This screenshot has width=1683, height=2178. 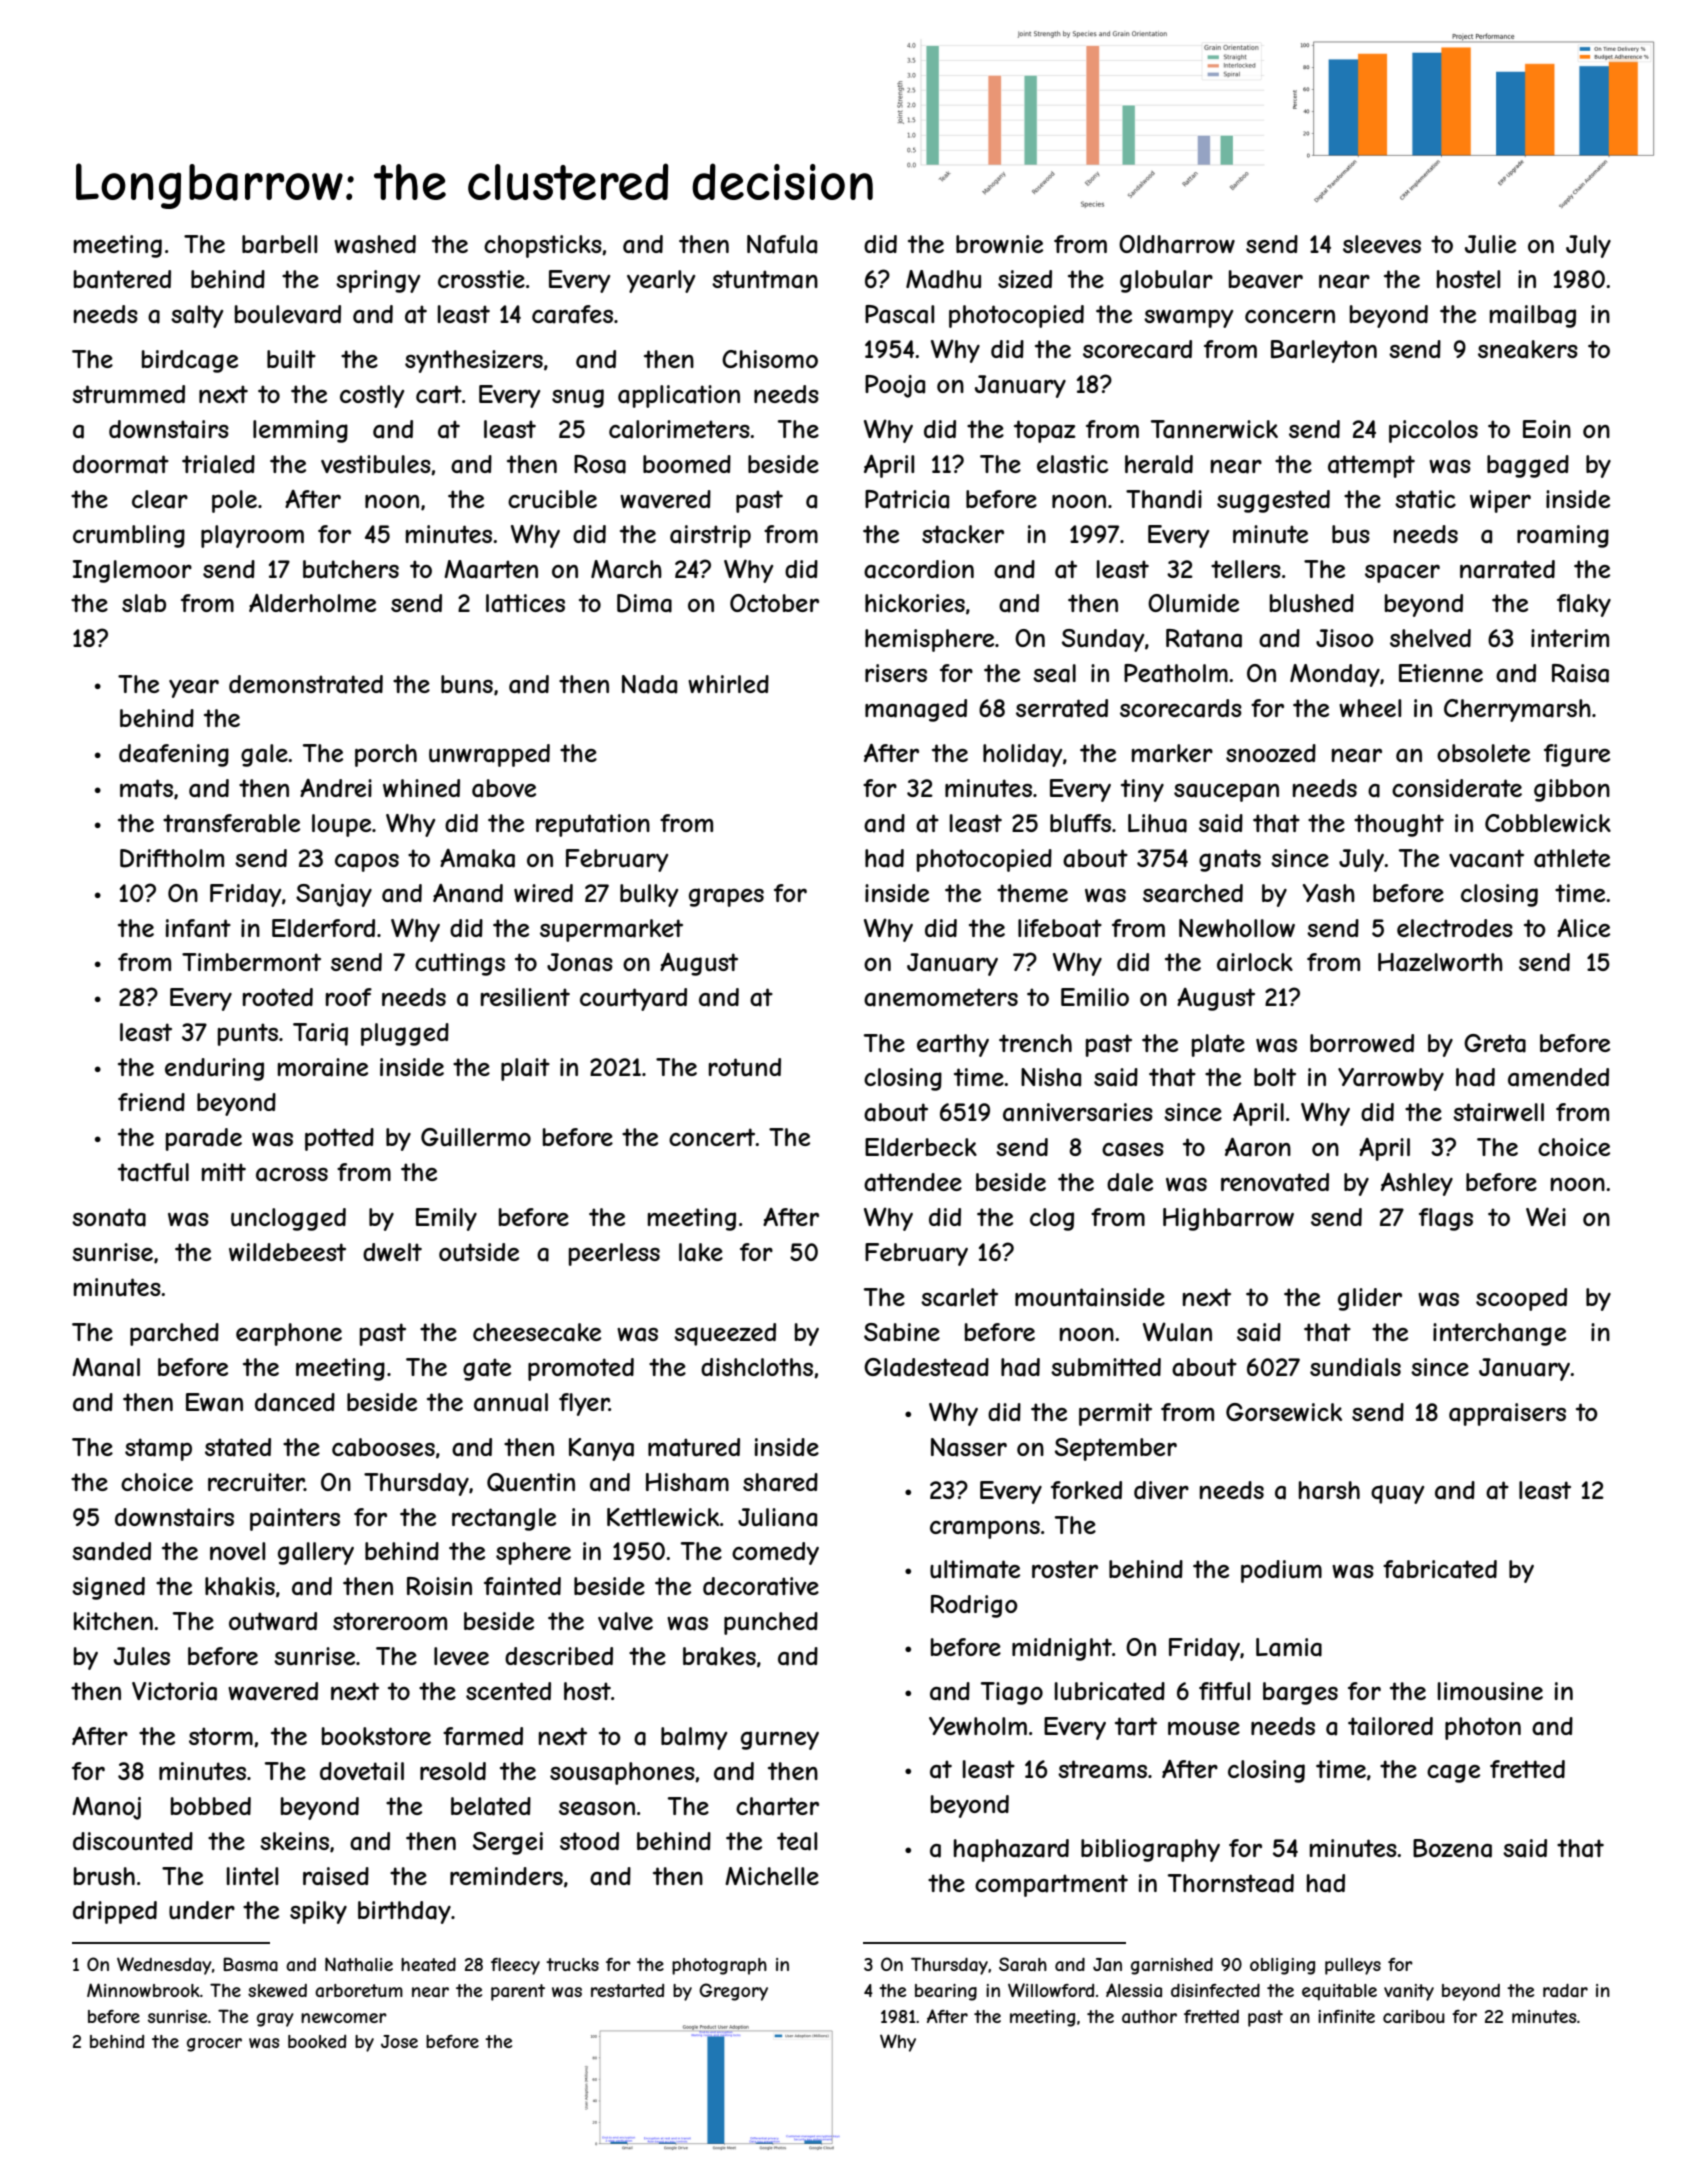 What do you see at coordinates (644, 603) in the screenshot?
I see `Dima` at bounding box center [644, 603].
